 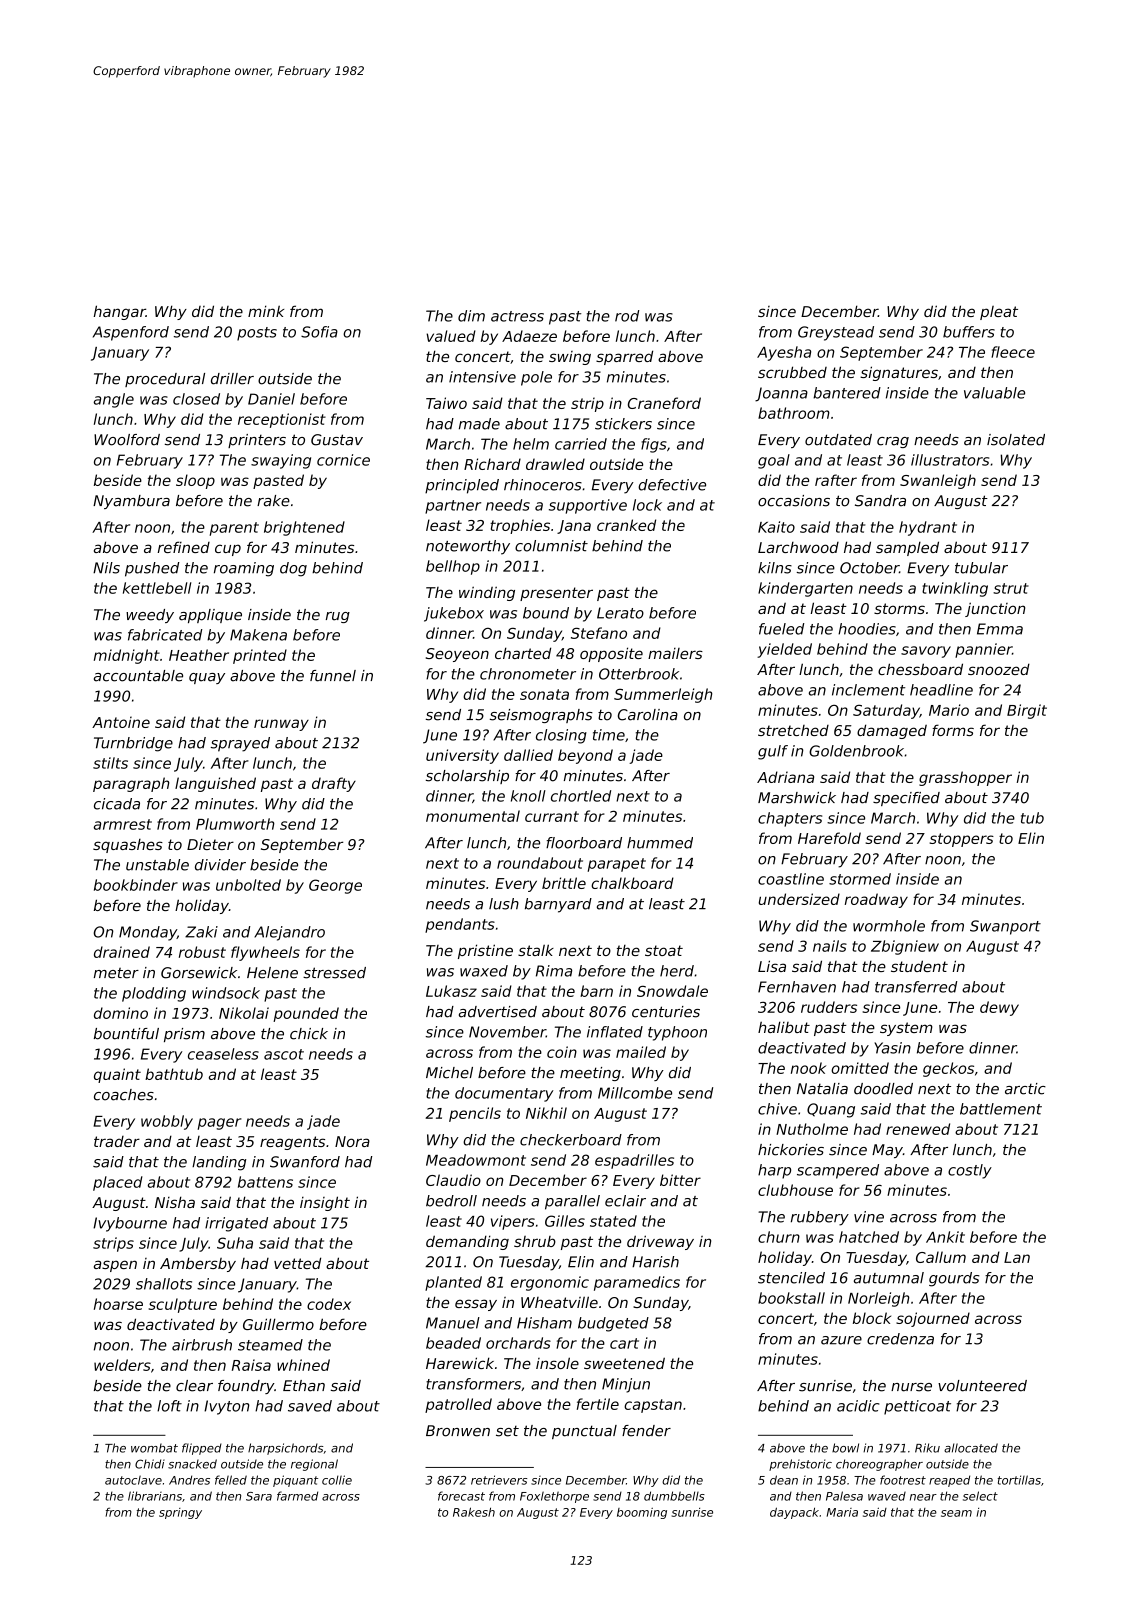 What do you see at coordinates (235, 1243) in the screenshot?
I see `Suha` at bounding box center [235, 1243].
